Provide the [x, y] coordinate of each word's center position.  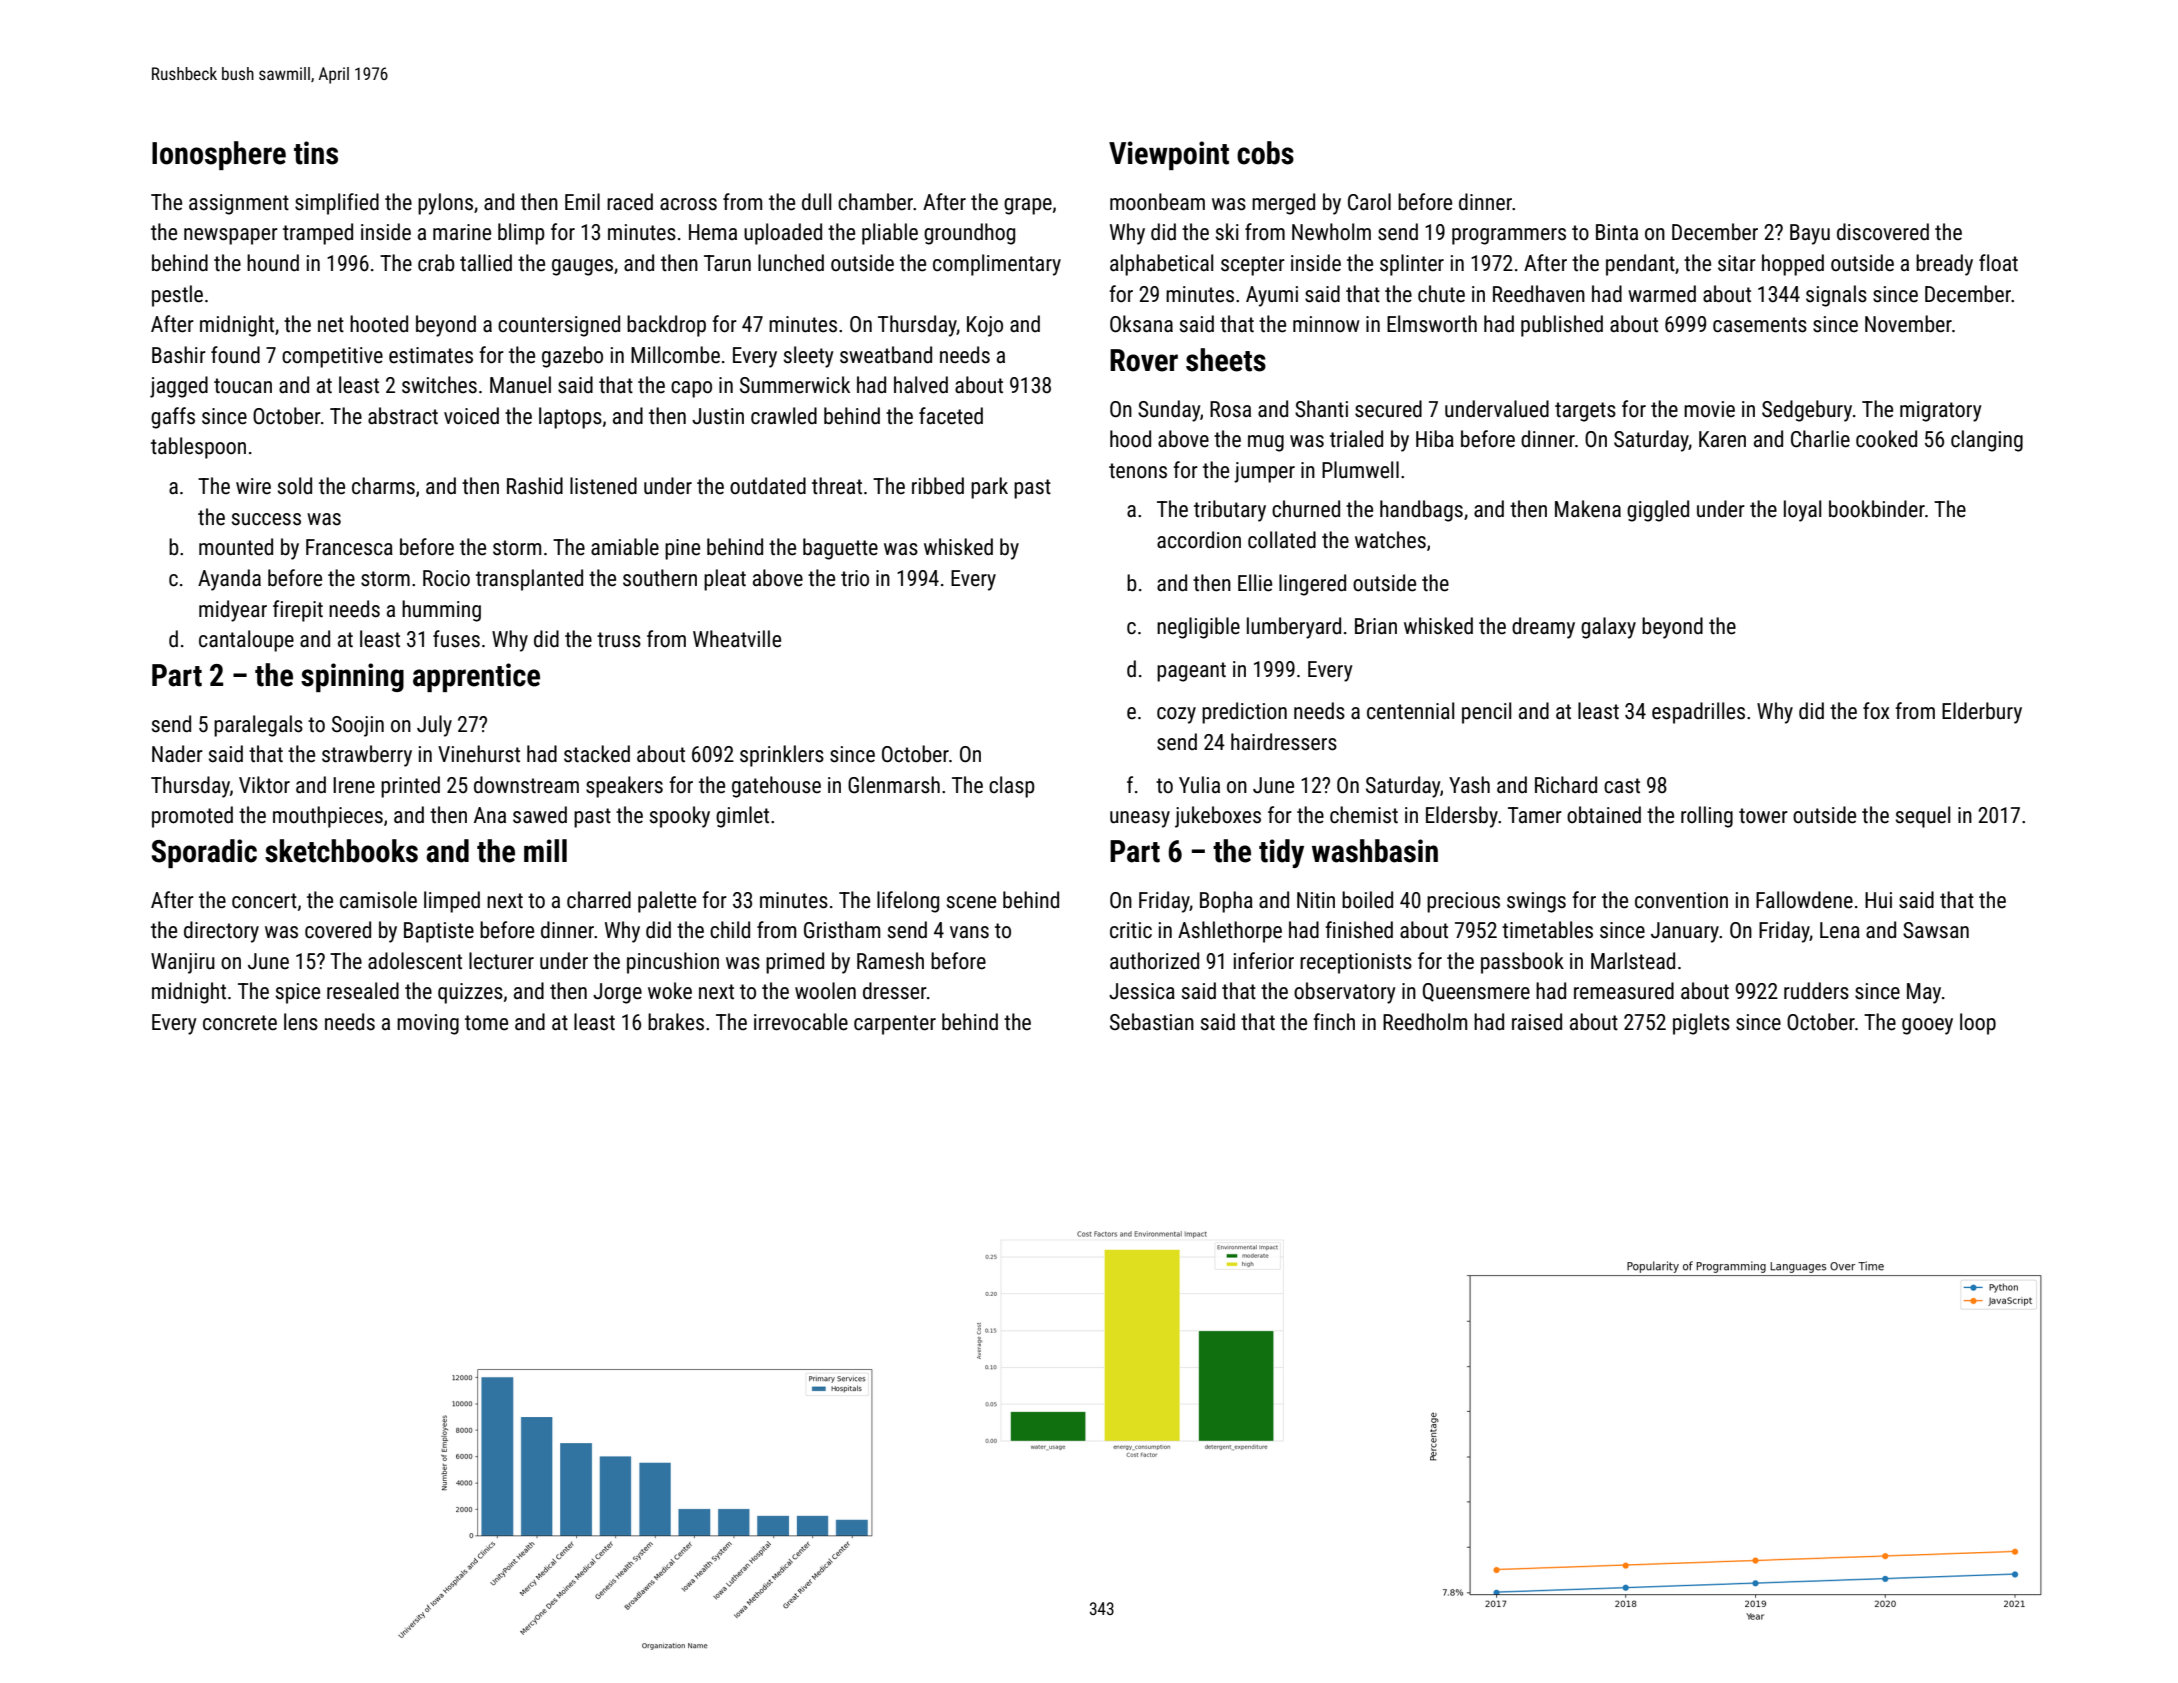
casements [1760, 325]
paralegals [258, 726]
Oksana [1141, 324]
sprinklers [782, 756]
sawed [540, 815]
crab [436, 263]
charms [383, 486]
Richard [1566, 785]
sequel [1923, 817]
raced [630, 202]
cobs [1265, 153]
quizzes [470, 993]
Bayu [1810, 234]
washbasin [1375, 851]
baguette [840, 549]
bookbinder [1877, 509]
